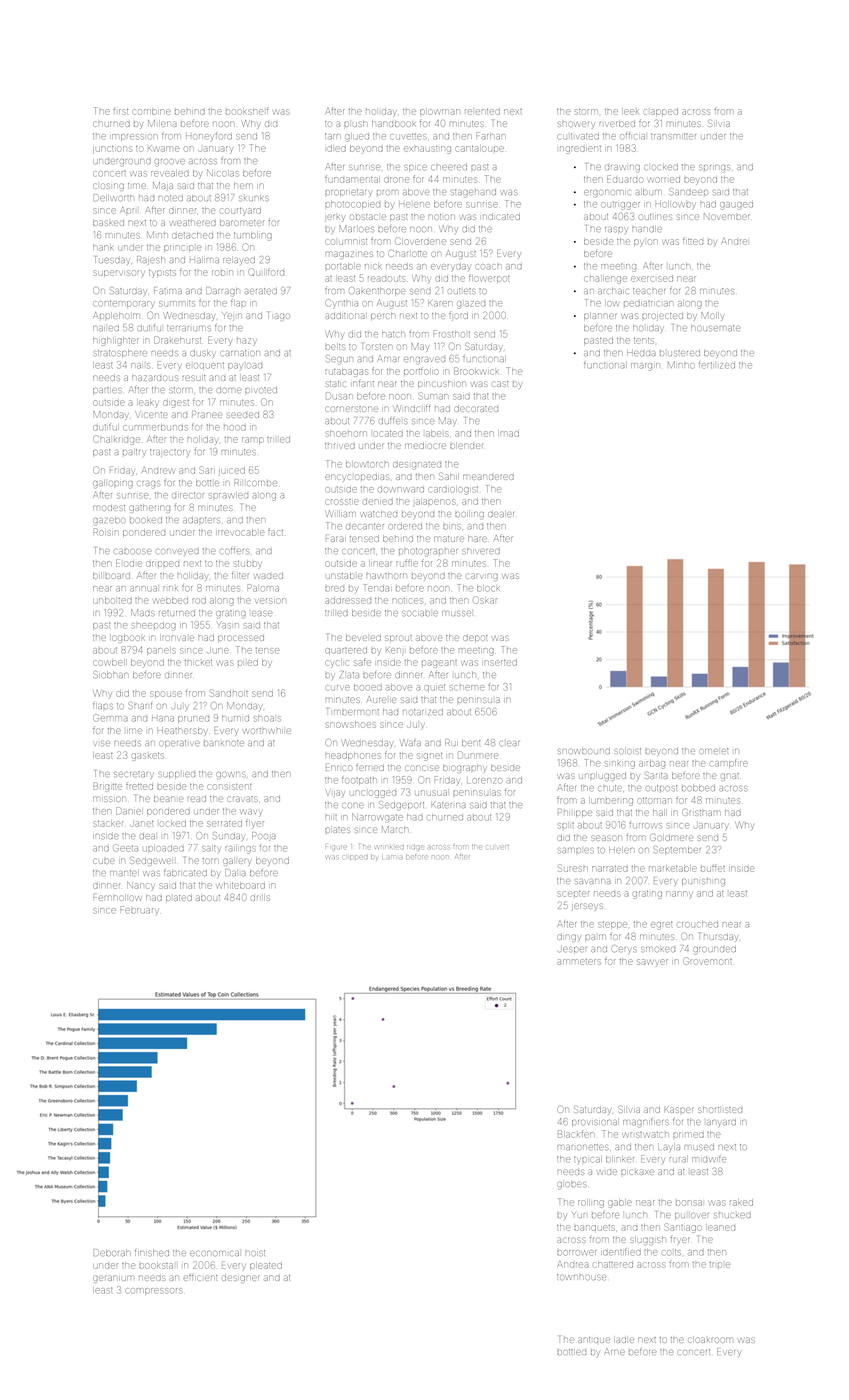 The image size is (849, 1400). Describe the element at coordinates (617, 124) in the image. I see `riverbed` at that location.
